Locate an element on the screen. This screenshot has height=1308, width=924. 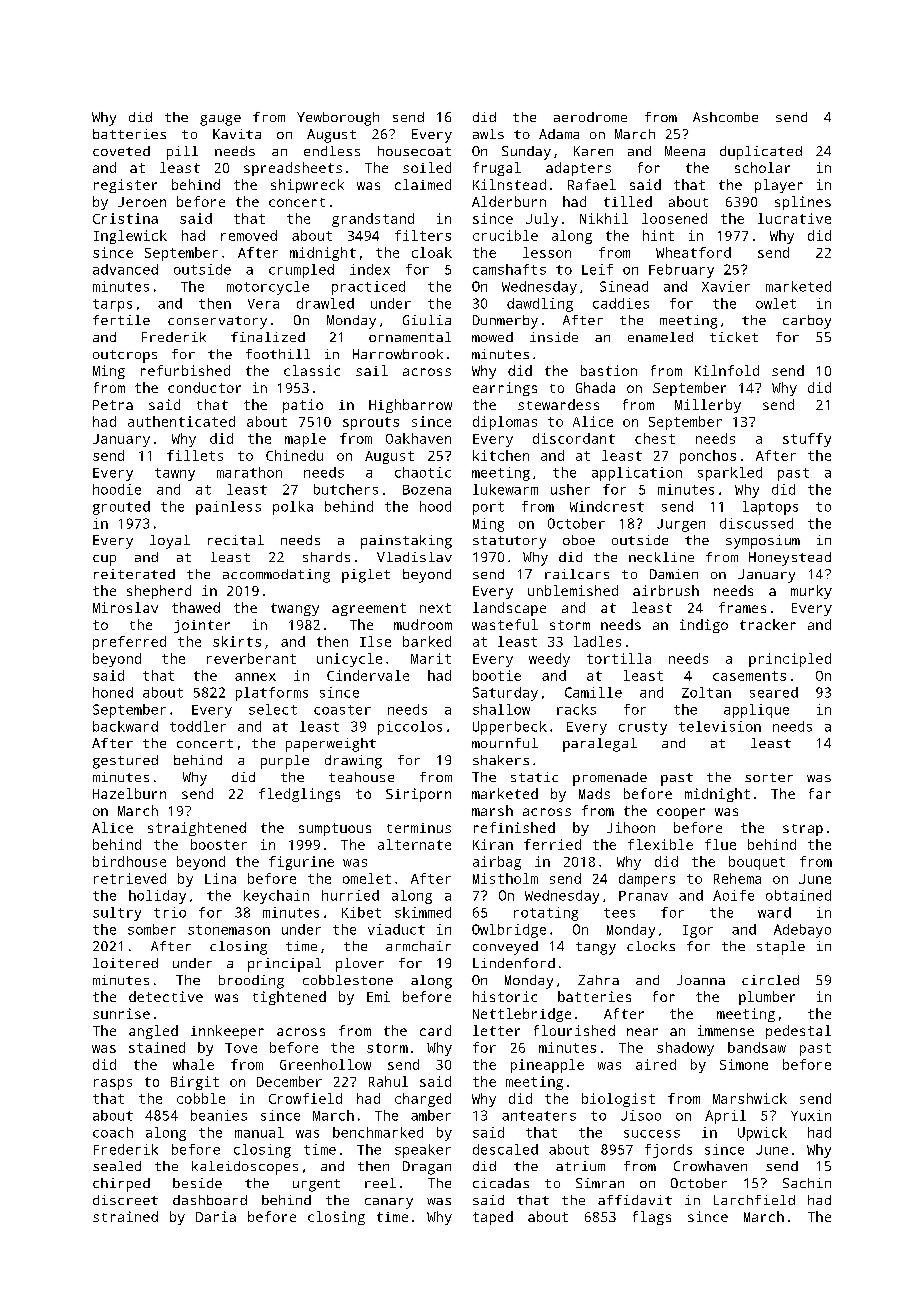
flags is located at coordinates (652, 1218).
